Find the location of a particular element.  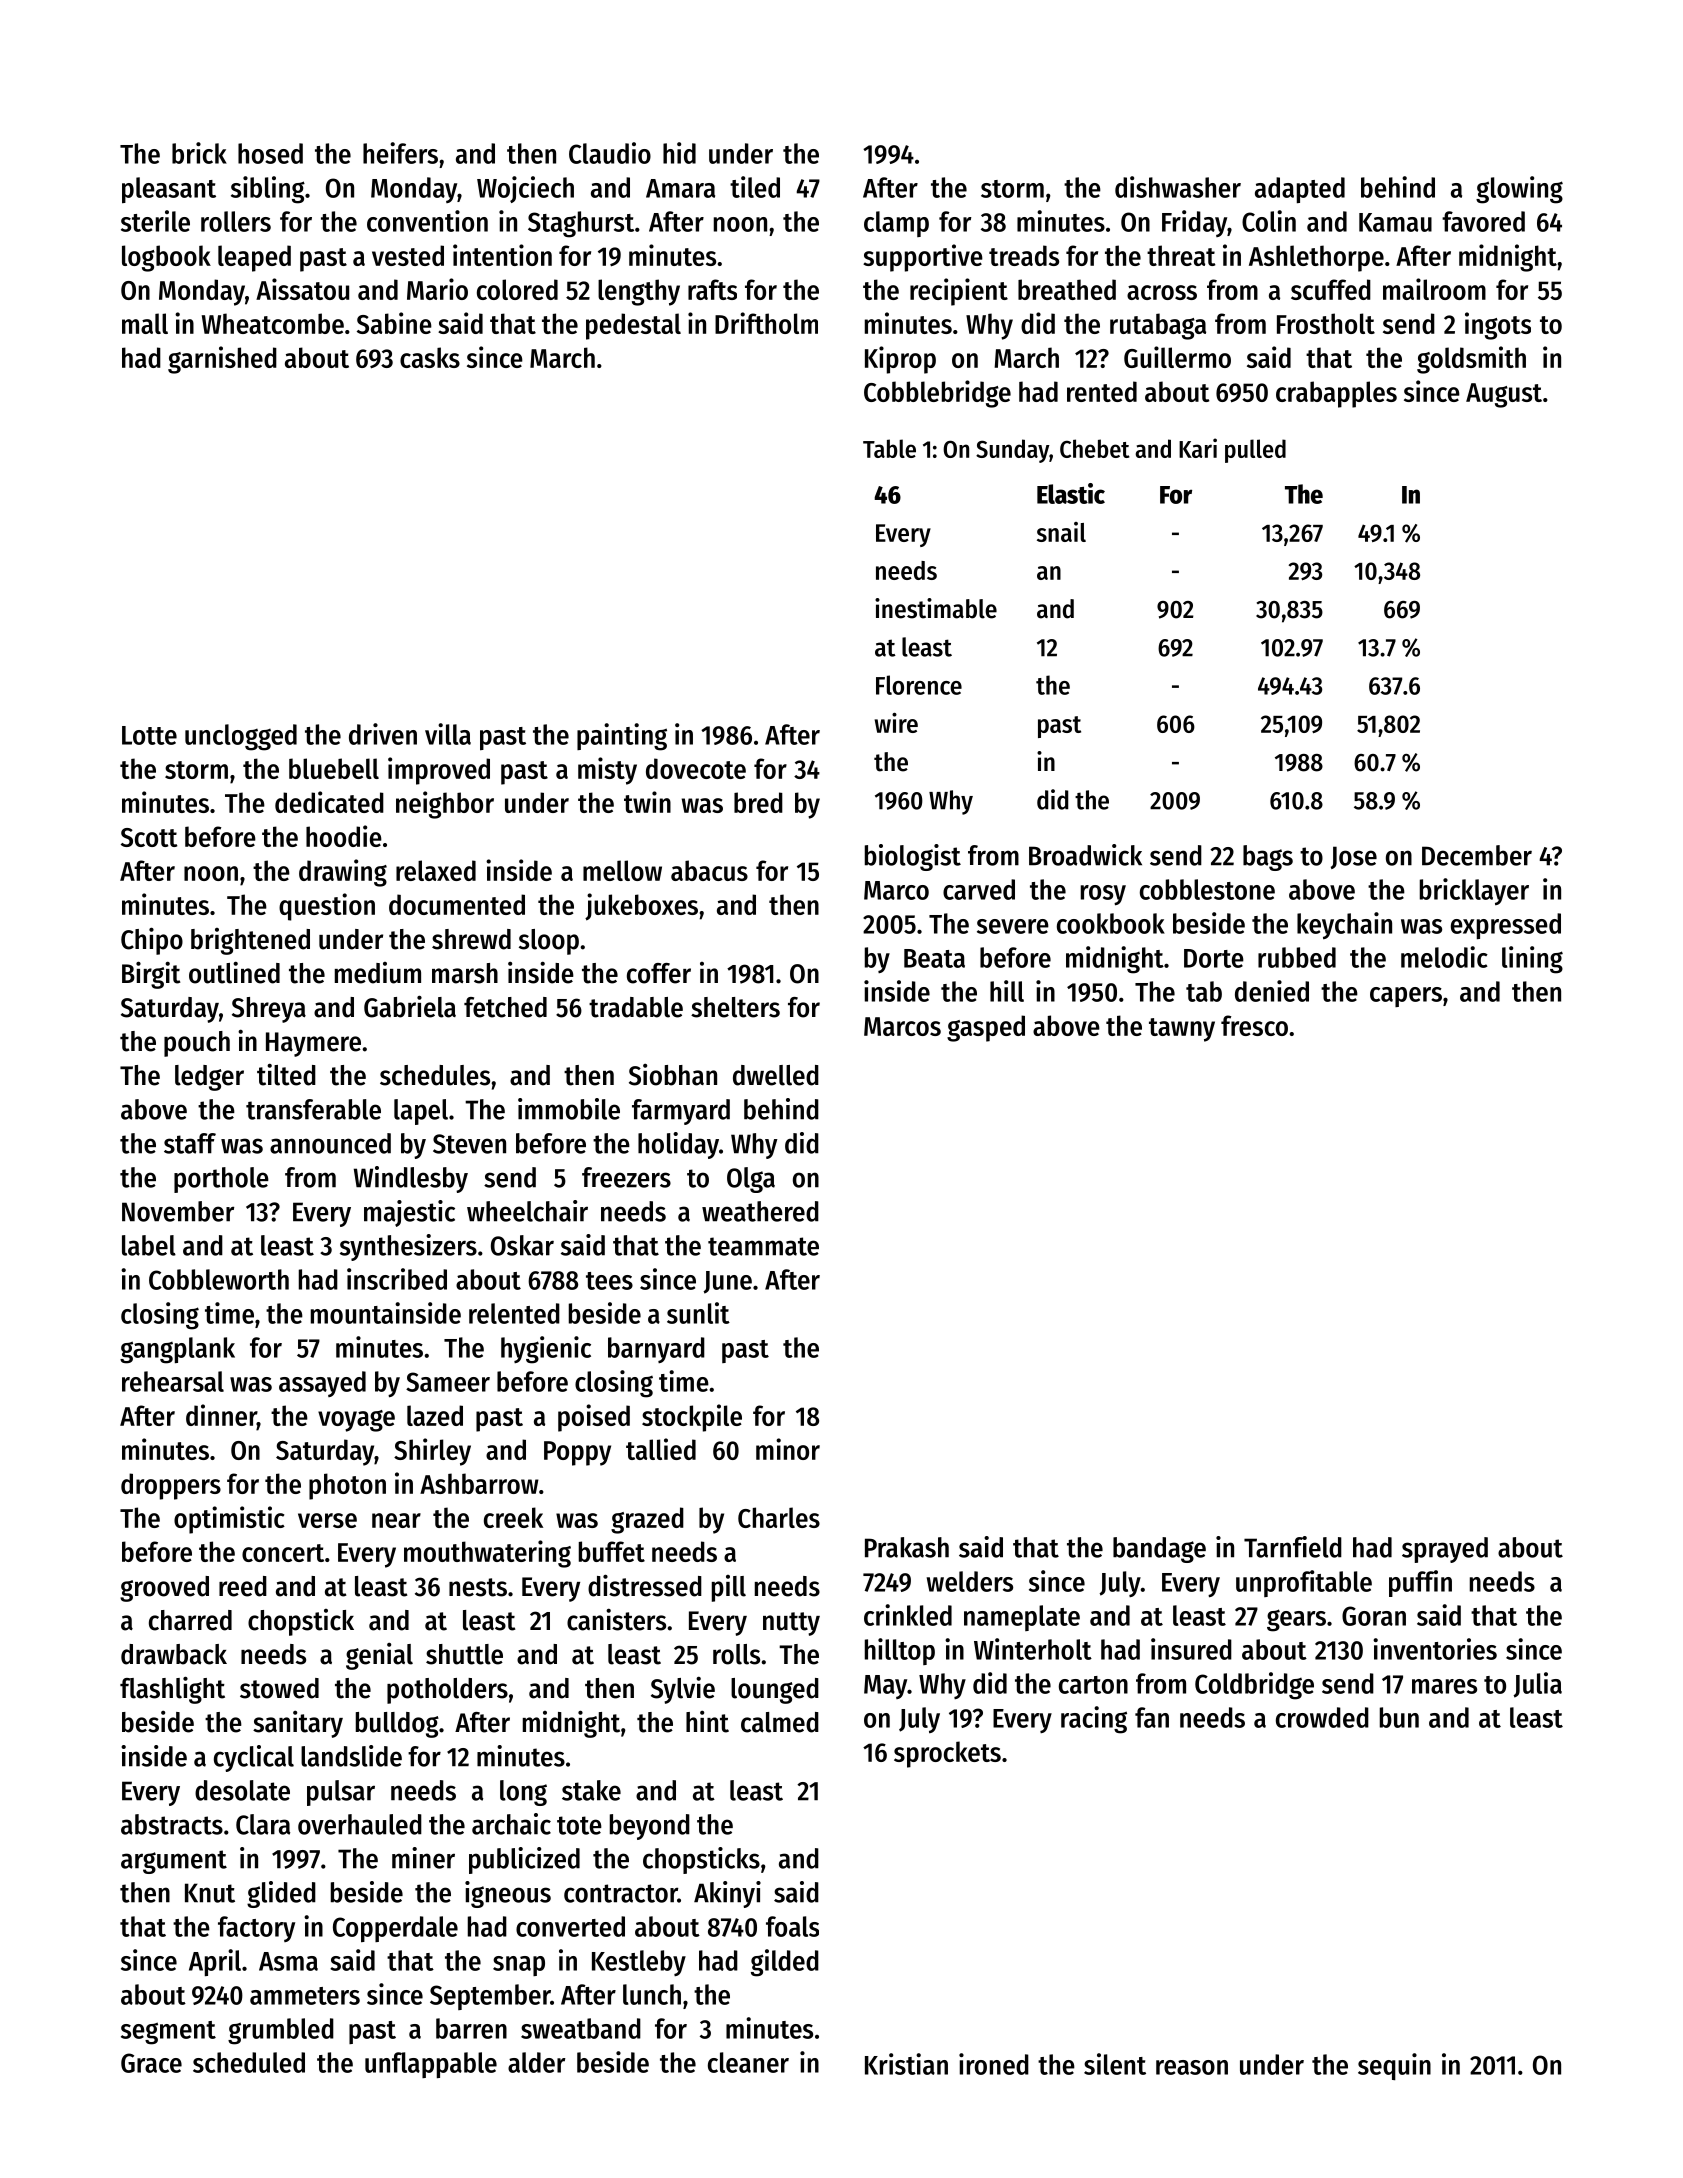

gasped is located at coordinates (986, 1028).
